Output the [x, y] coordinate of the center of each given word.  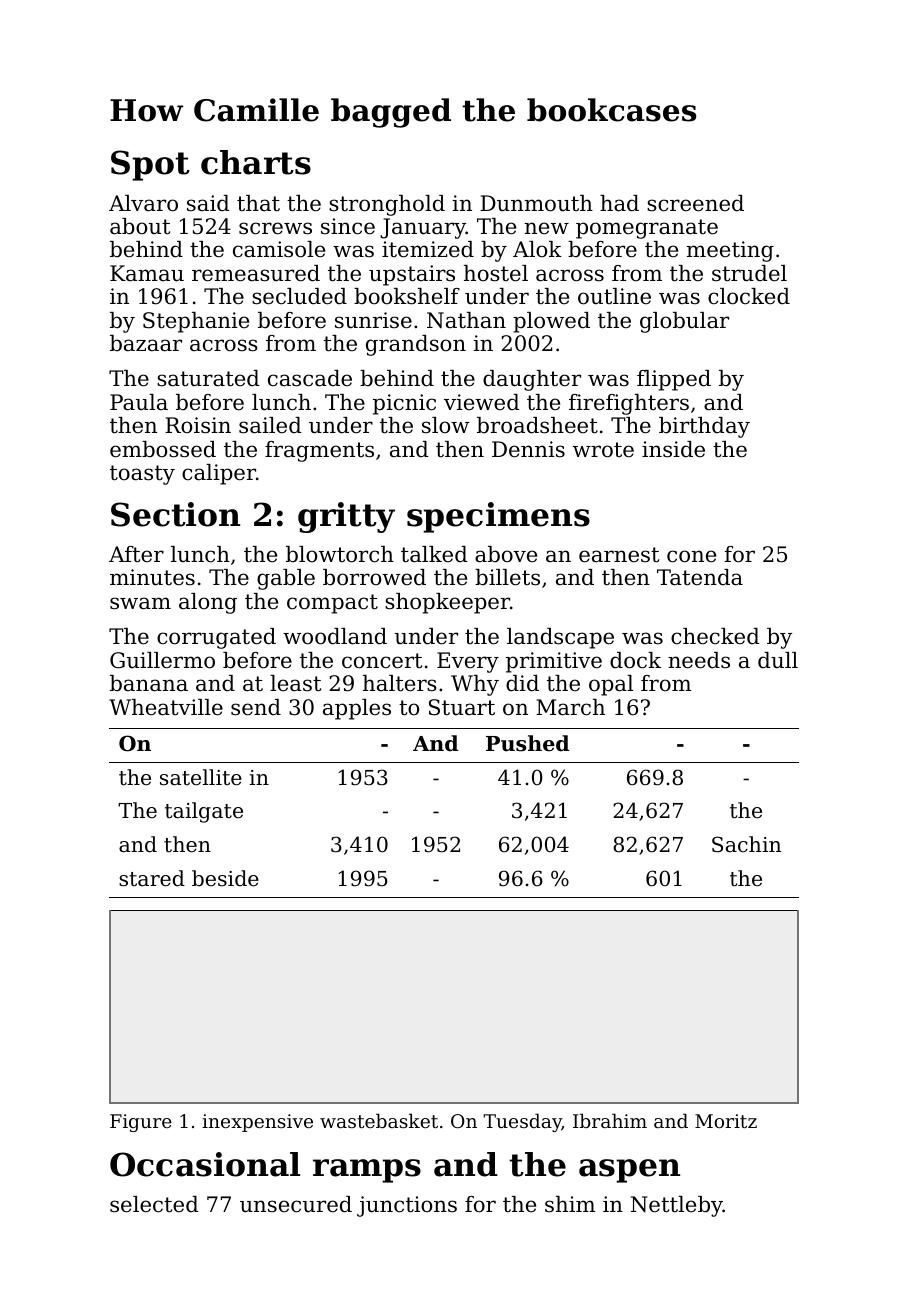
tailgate [204, 812]
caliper [219, 474]
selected [154, 1204]
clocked [749, 296]
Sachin [746, 844]
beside [225, 878]
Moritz [726, 1121]
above [506, 554]
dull [778, 660]
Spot [150, 165]
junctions [407, 1206]
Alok [537, 249]
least [295, 683]
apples [357, 709]
